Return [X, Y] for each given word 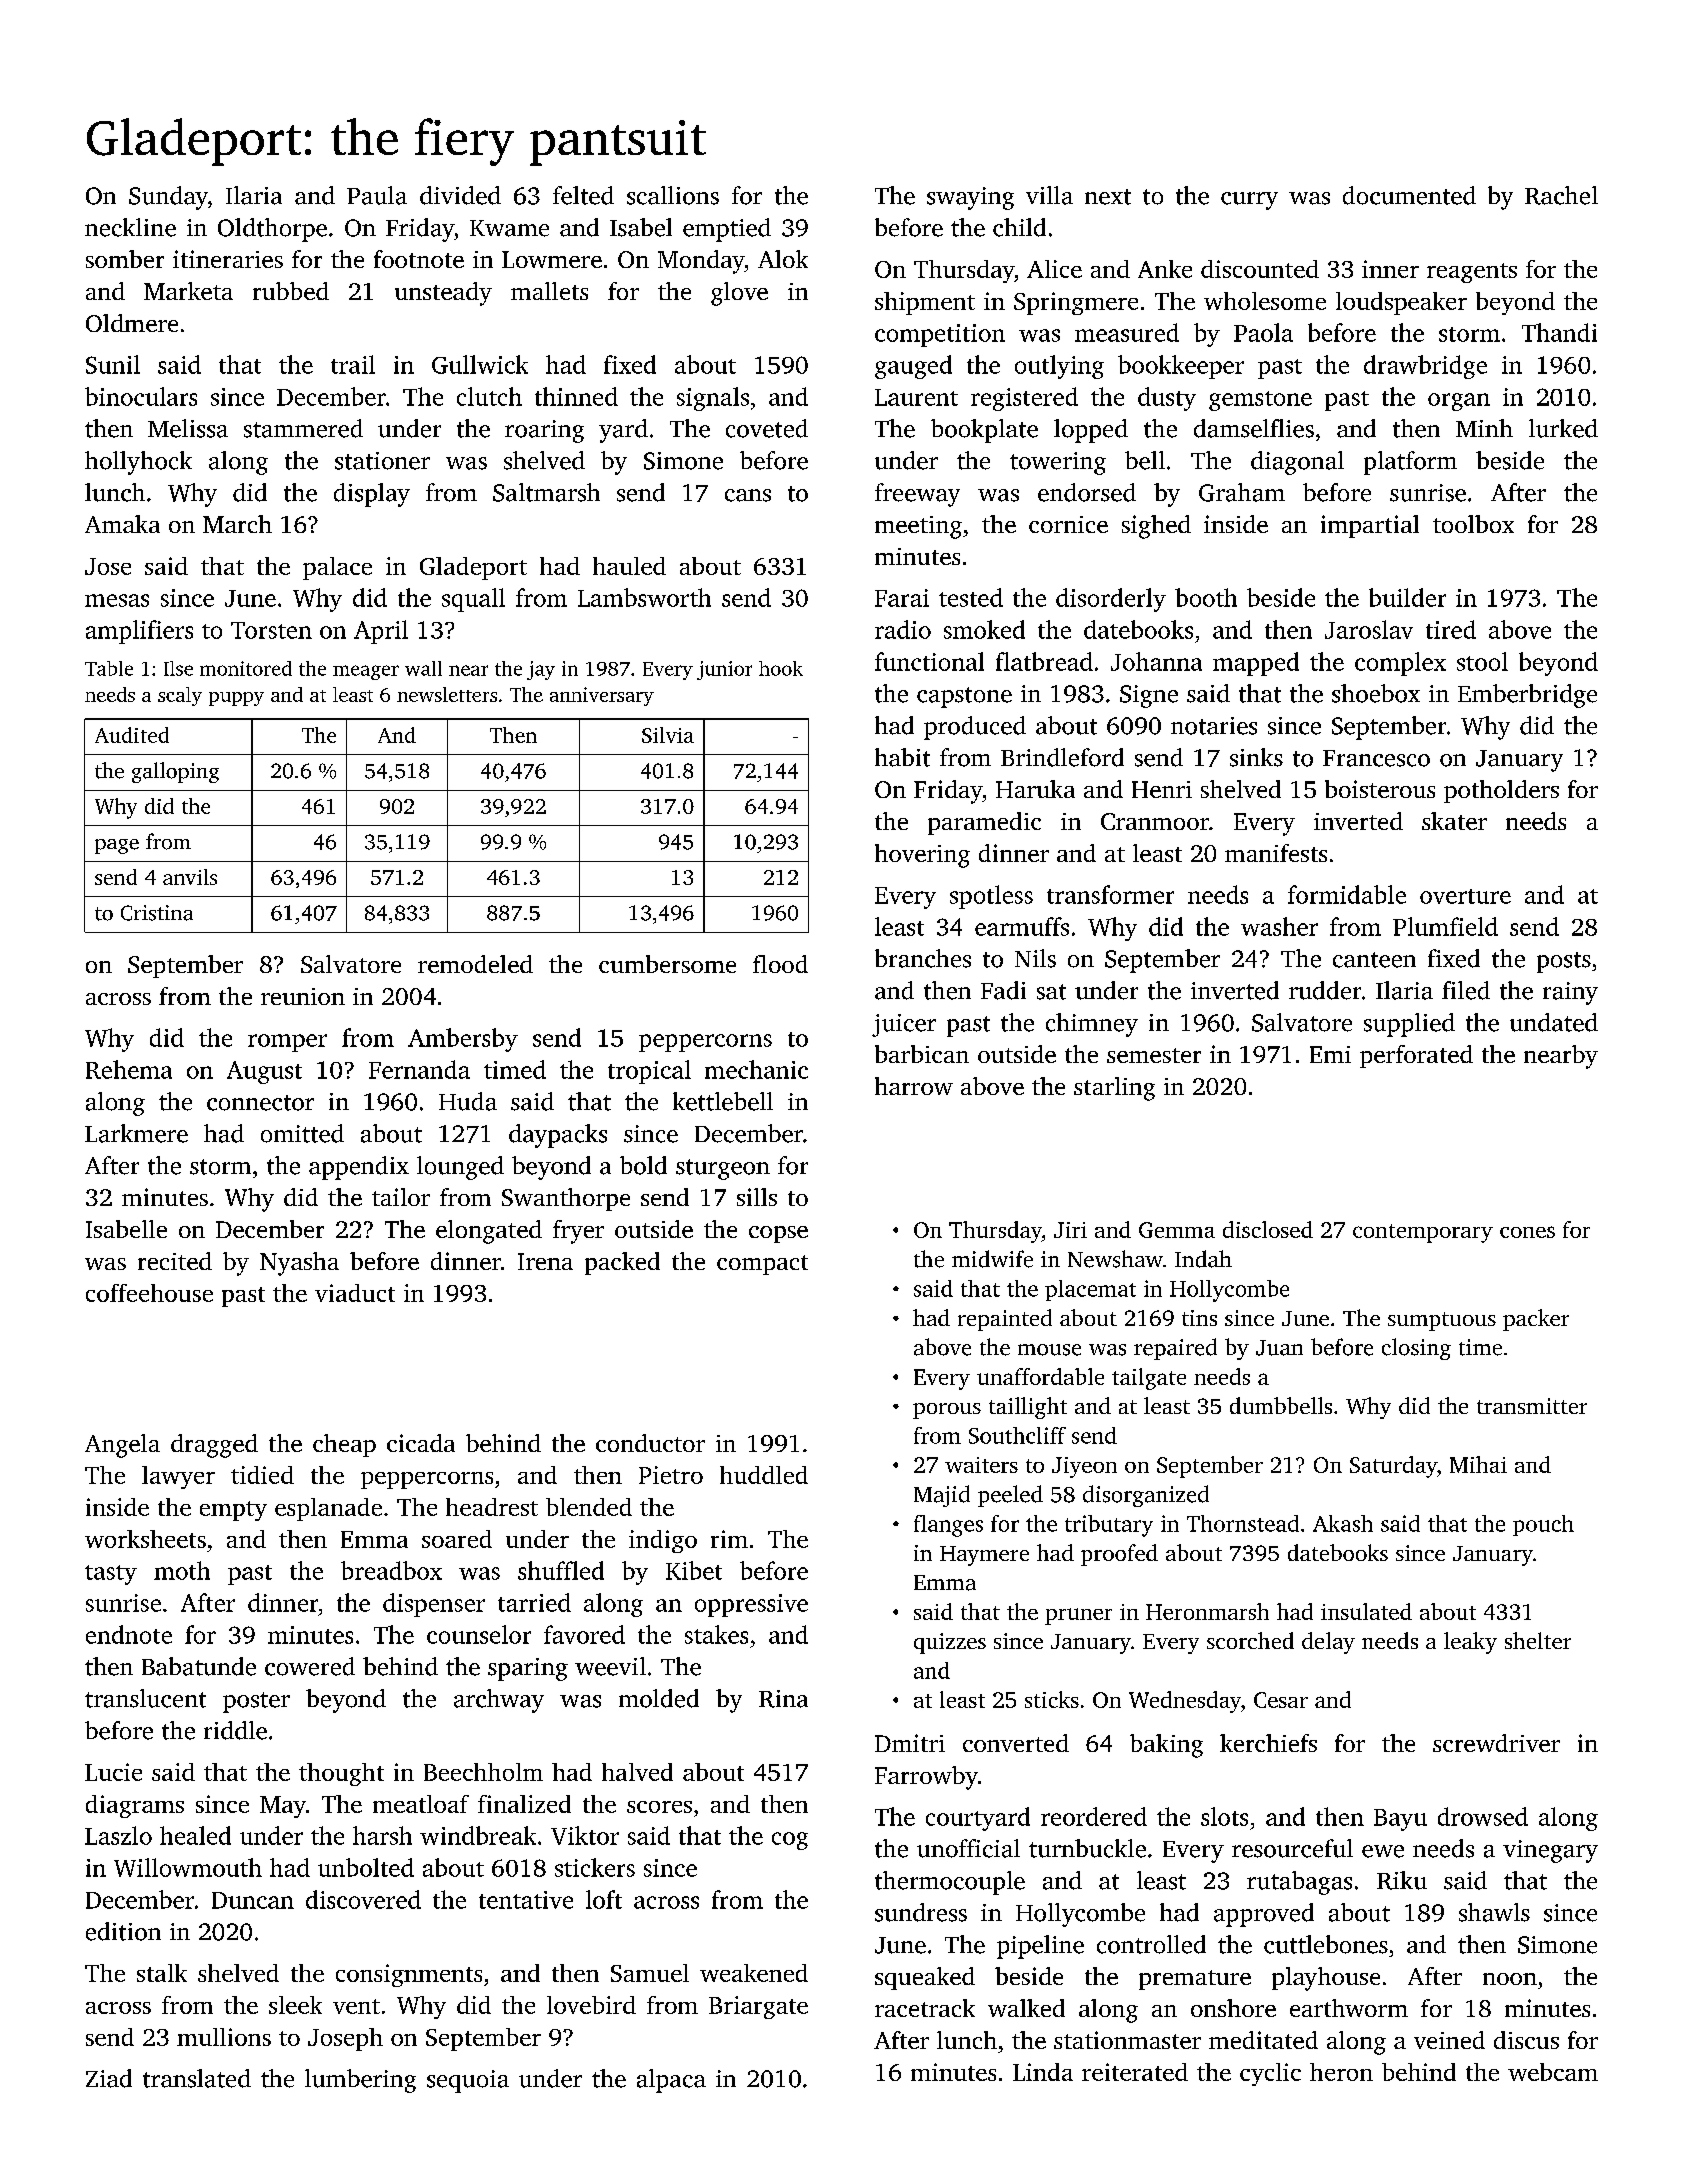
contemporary [1423, 1233]
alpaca [671, 2081]
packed [622, 1263]
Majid [942, 1496]
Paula [377, 195]
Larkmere [136, 1133]
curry [1249, 201]
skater [1454, 821]
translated [197, 2078]
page [117, 846]
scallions [673, 195]
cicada [421, 1443]
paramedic [984, 823]
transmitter [1532, 1406]
